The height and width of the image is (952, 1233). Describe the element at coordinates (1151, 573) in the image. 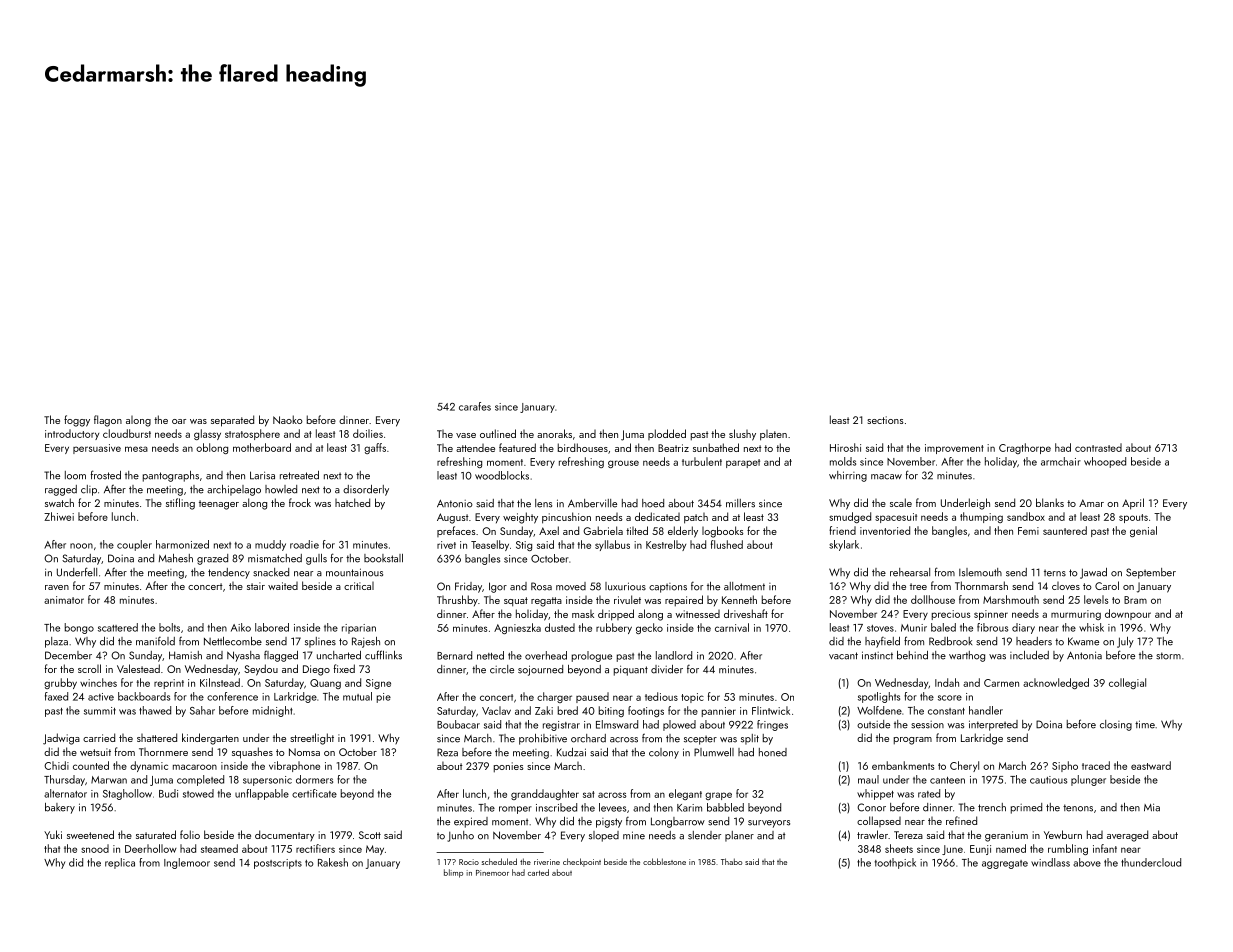

I see `September` at that location.
